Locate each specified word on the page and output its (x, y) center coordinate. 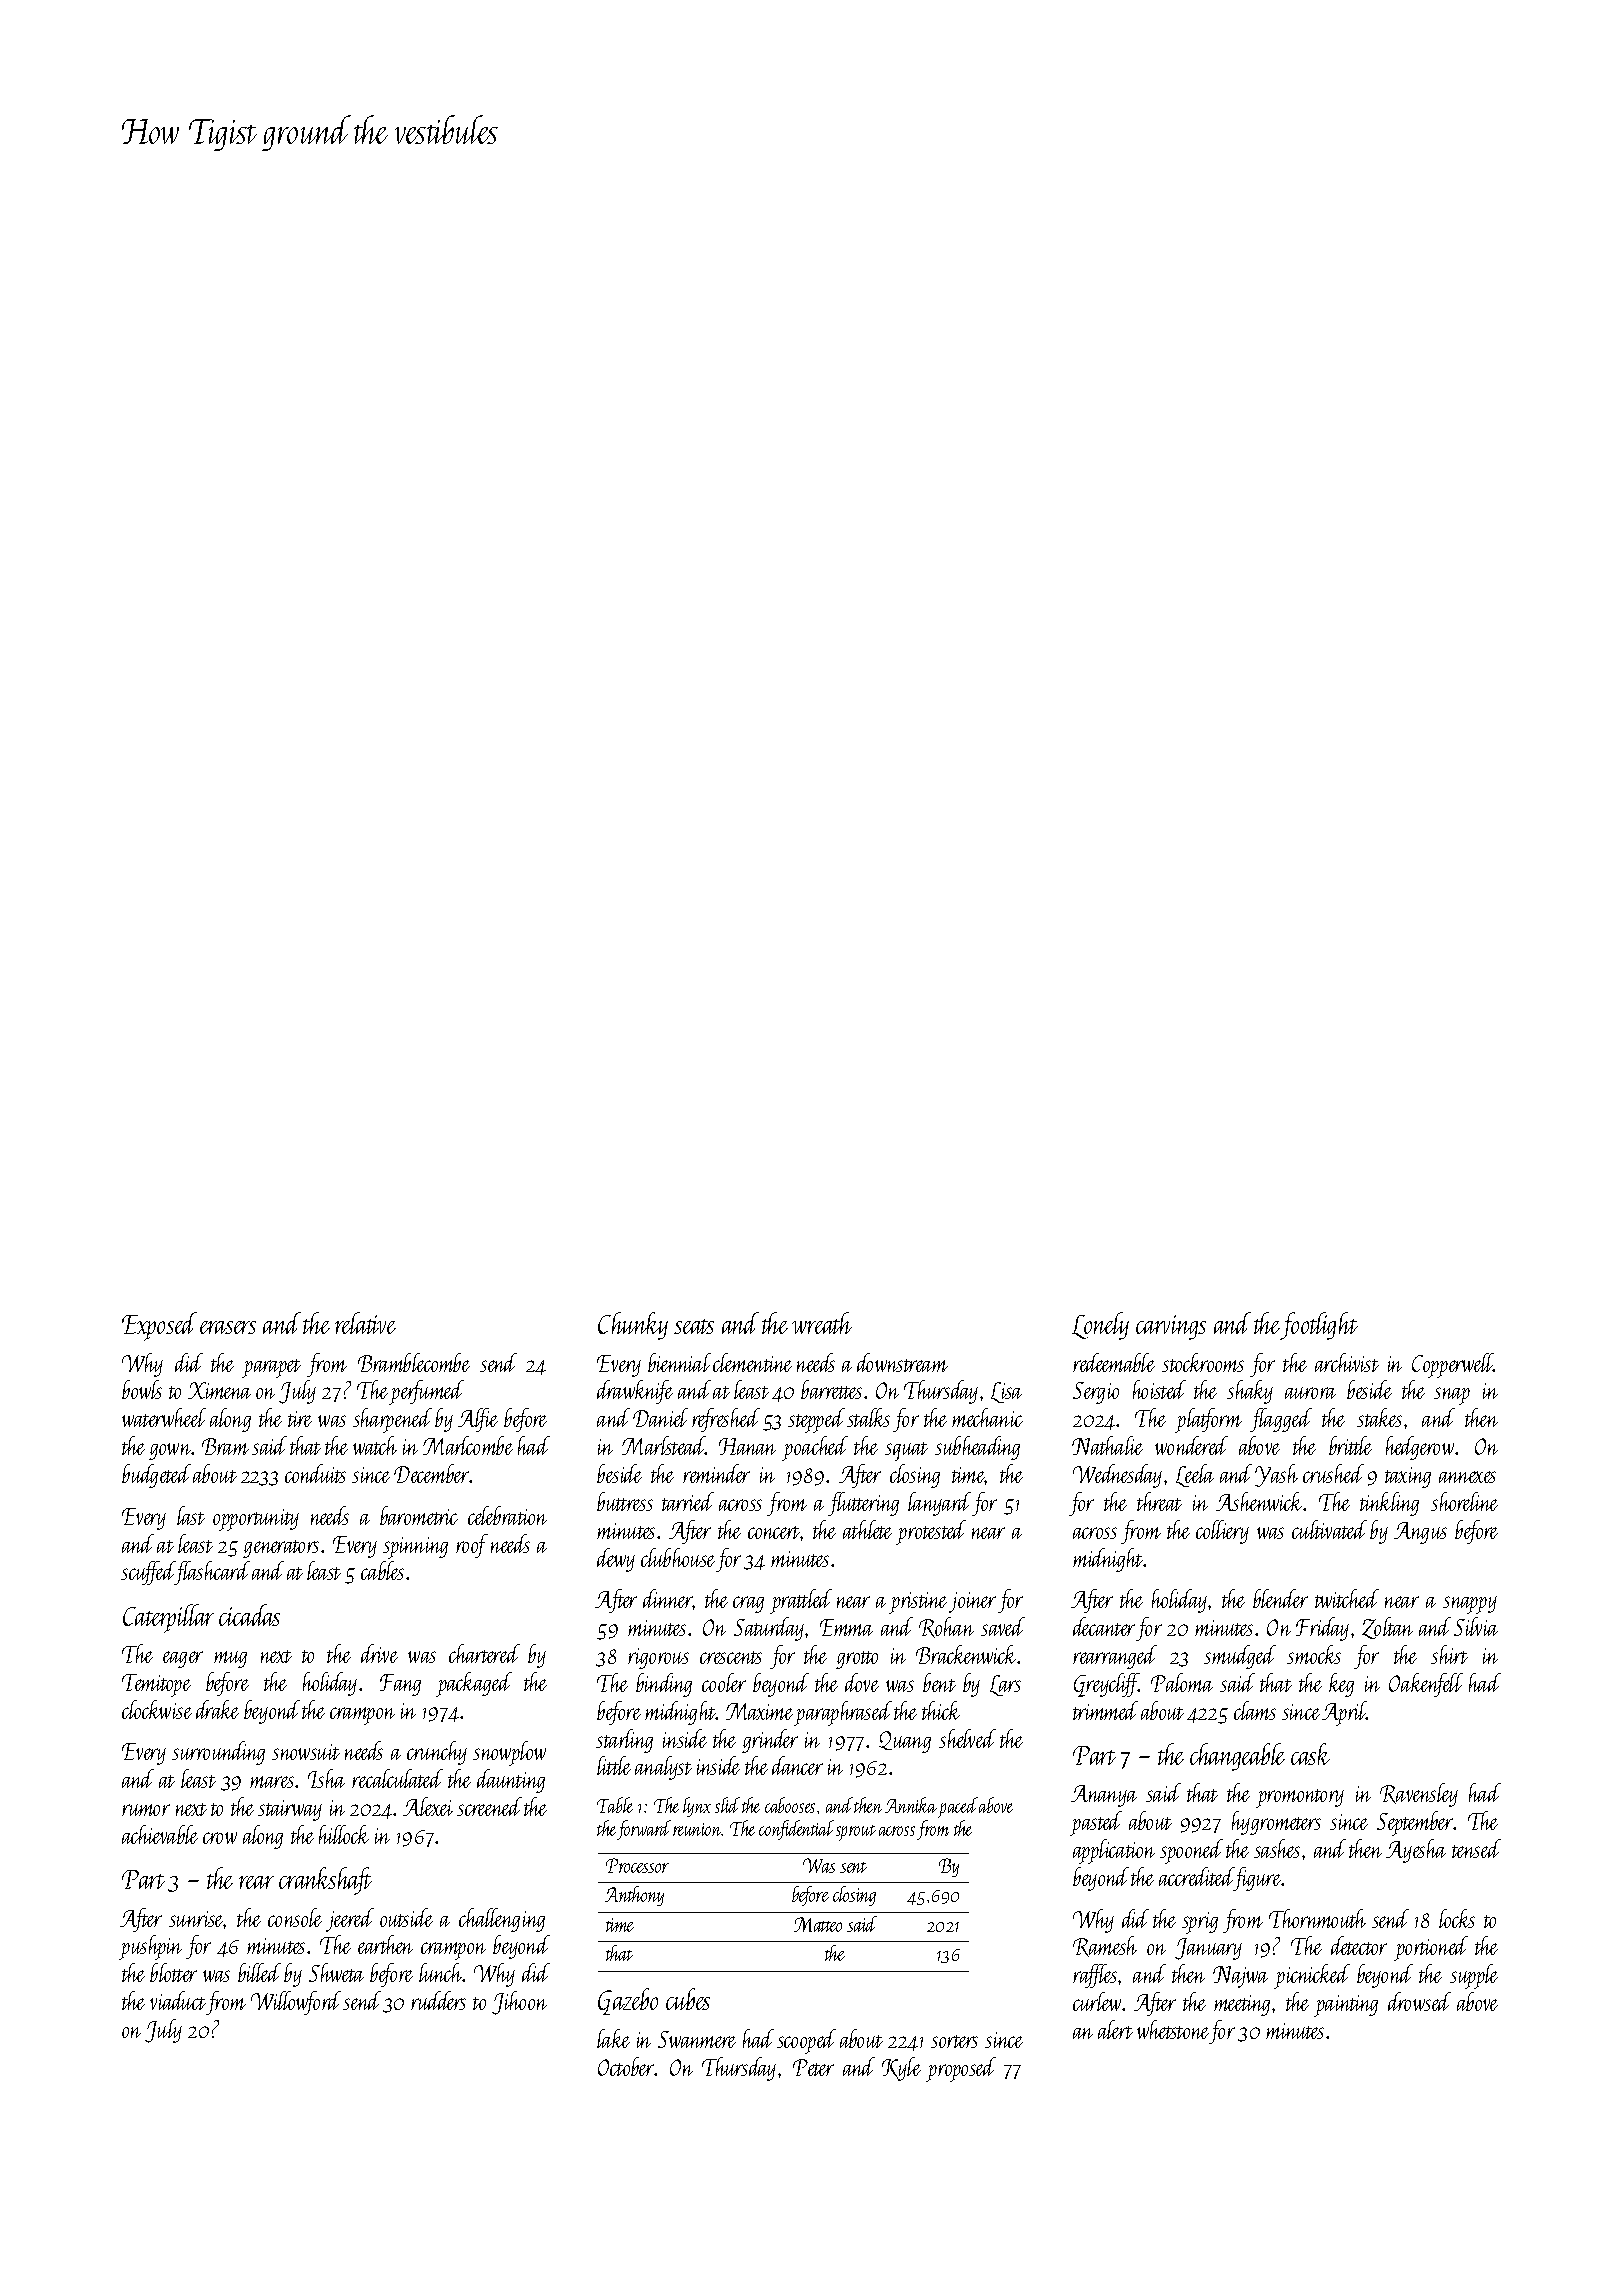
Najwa (1240, 1977)
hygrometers (1276, 1823)
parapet (271, 1368)
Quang (905, 1742)
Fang (400, 1685)
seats (694, 1326)
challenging (502, 1920)
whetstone (1173, 2029)
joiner (972, 1602)
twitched (1347, 1598)
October (626, 2066)
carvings (1171, 1327)
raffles (1095, 1976)
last (191, 1515)
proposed (961, 2069)
